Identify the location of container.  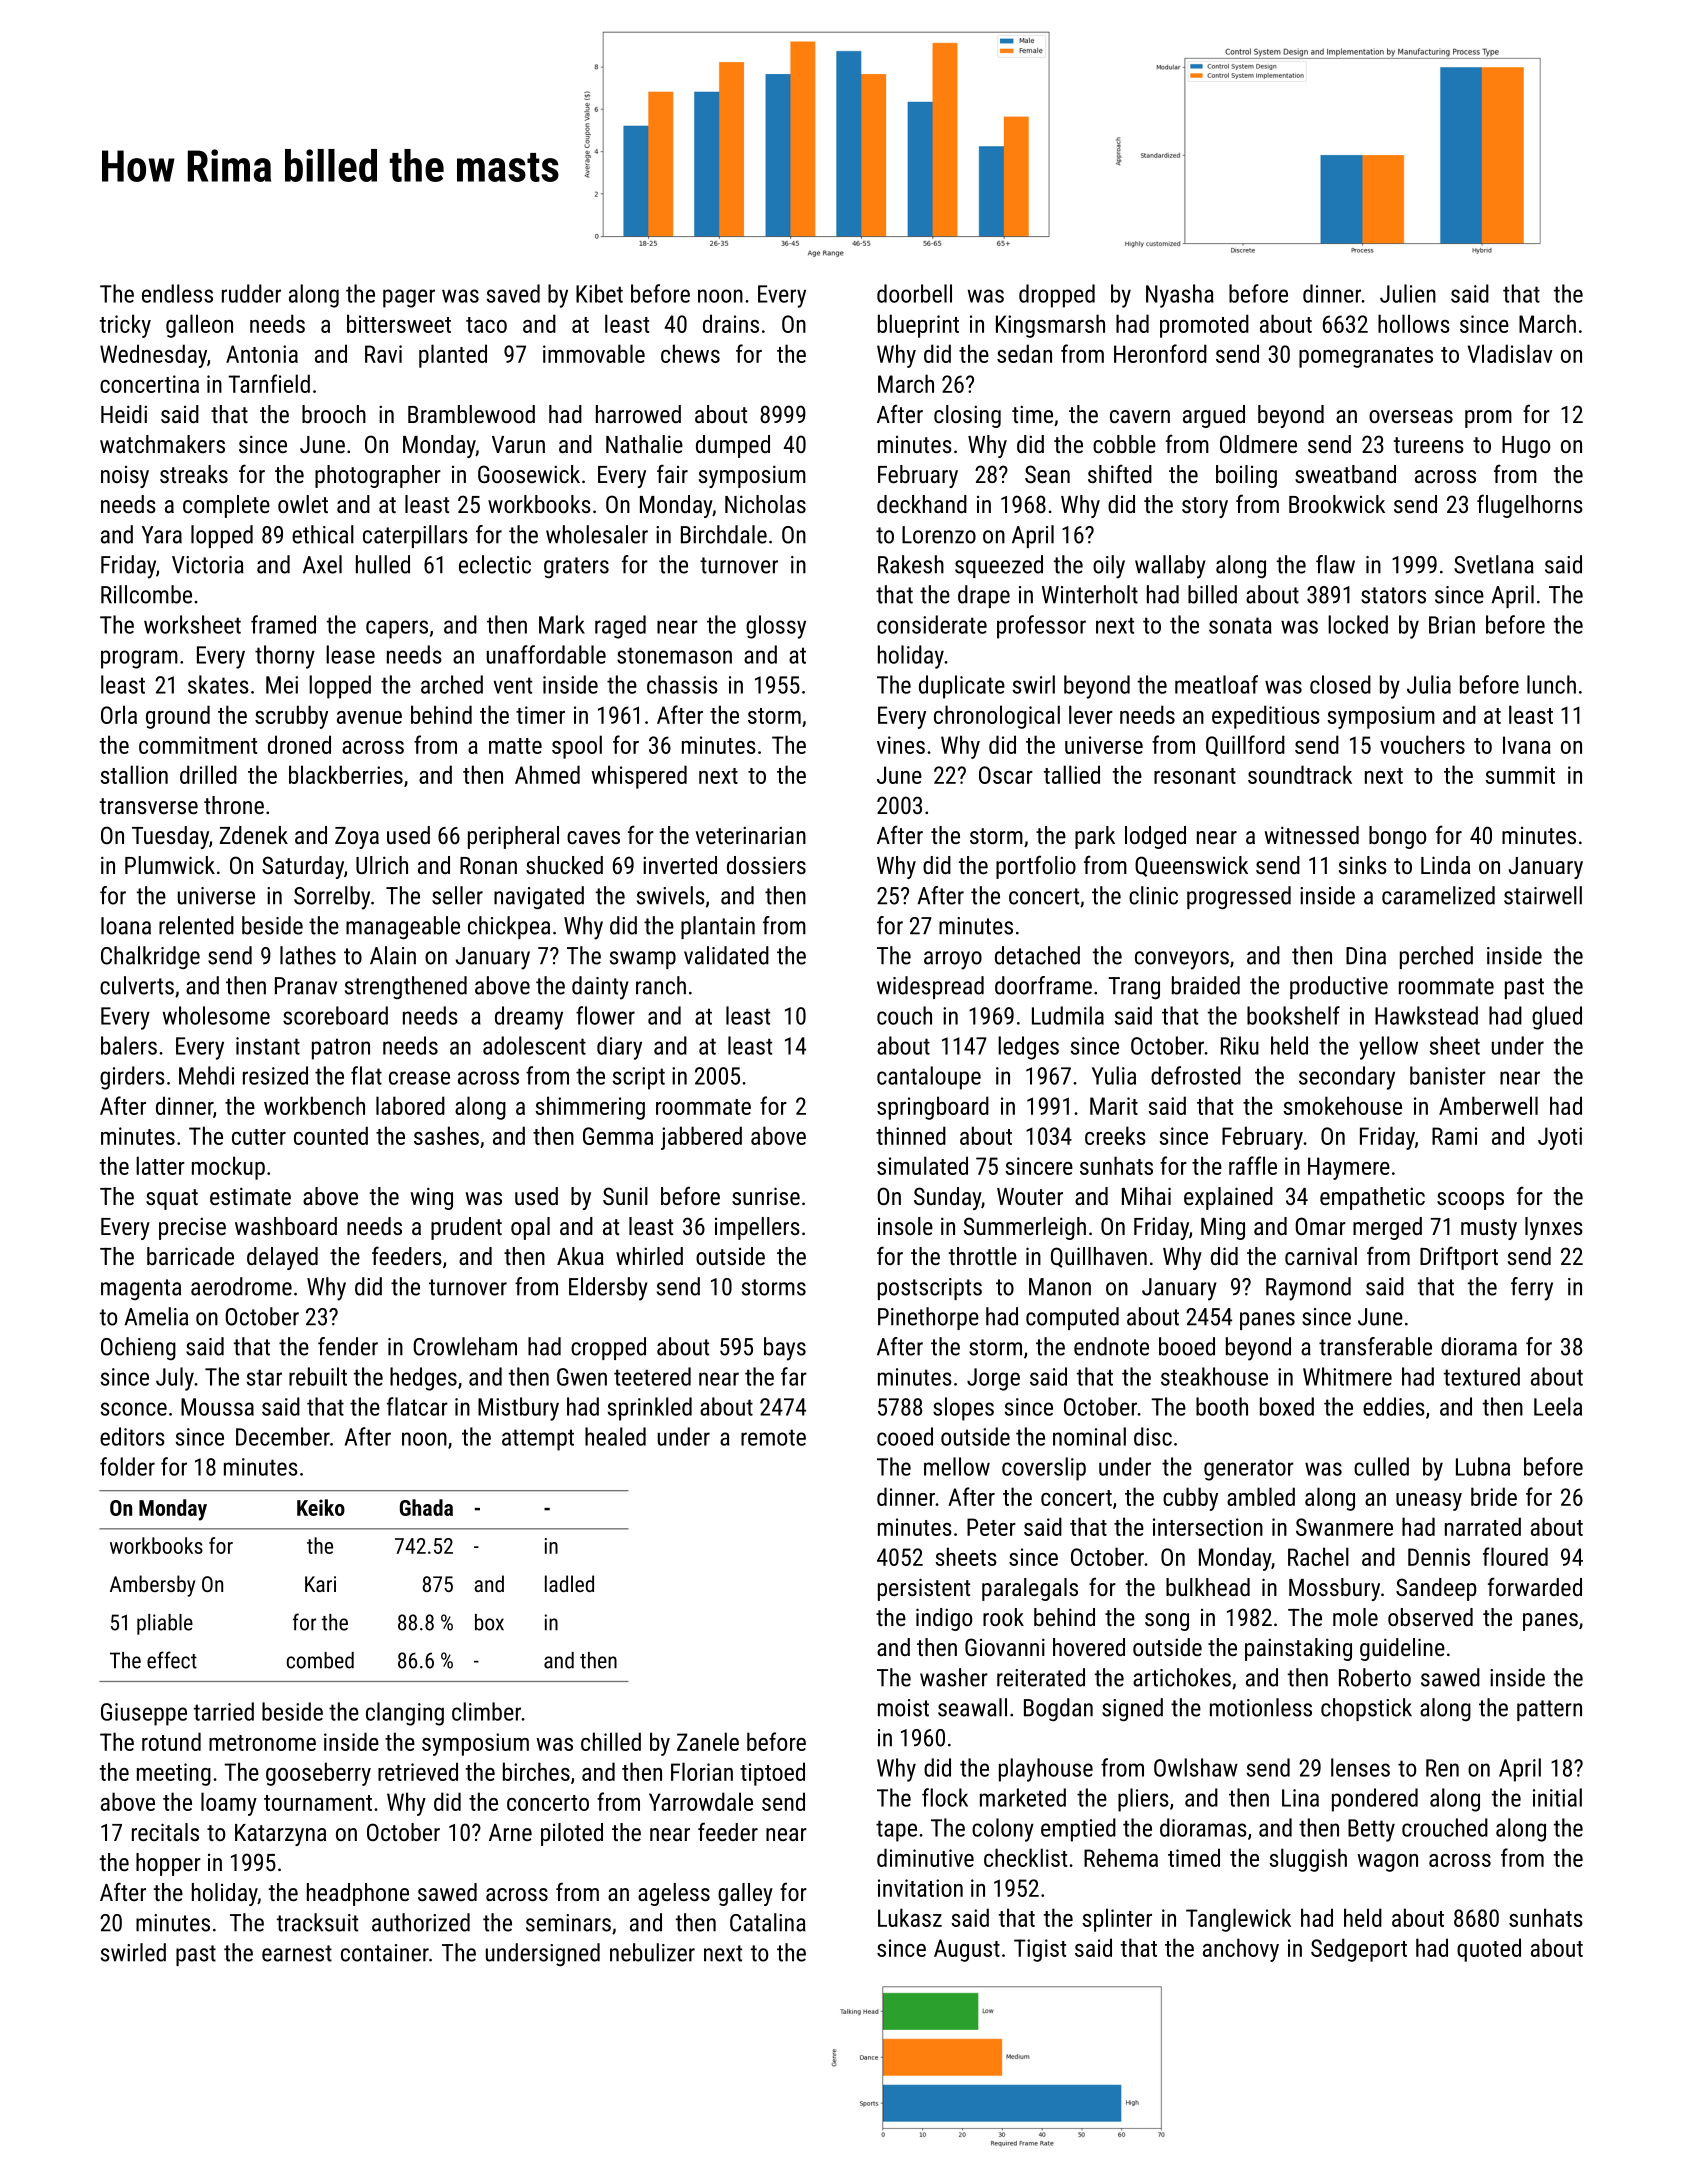
(385, 1953).
